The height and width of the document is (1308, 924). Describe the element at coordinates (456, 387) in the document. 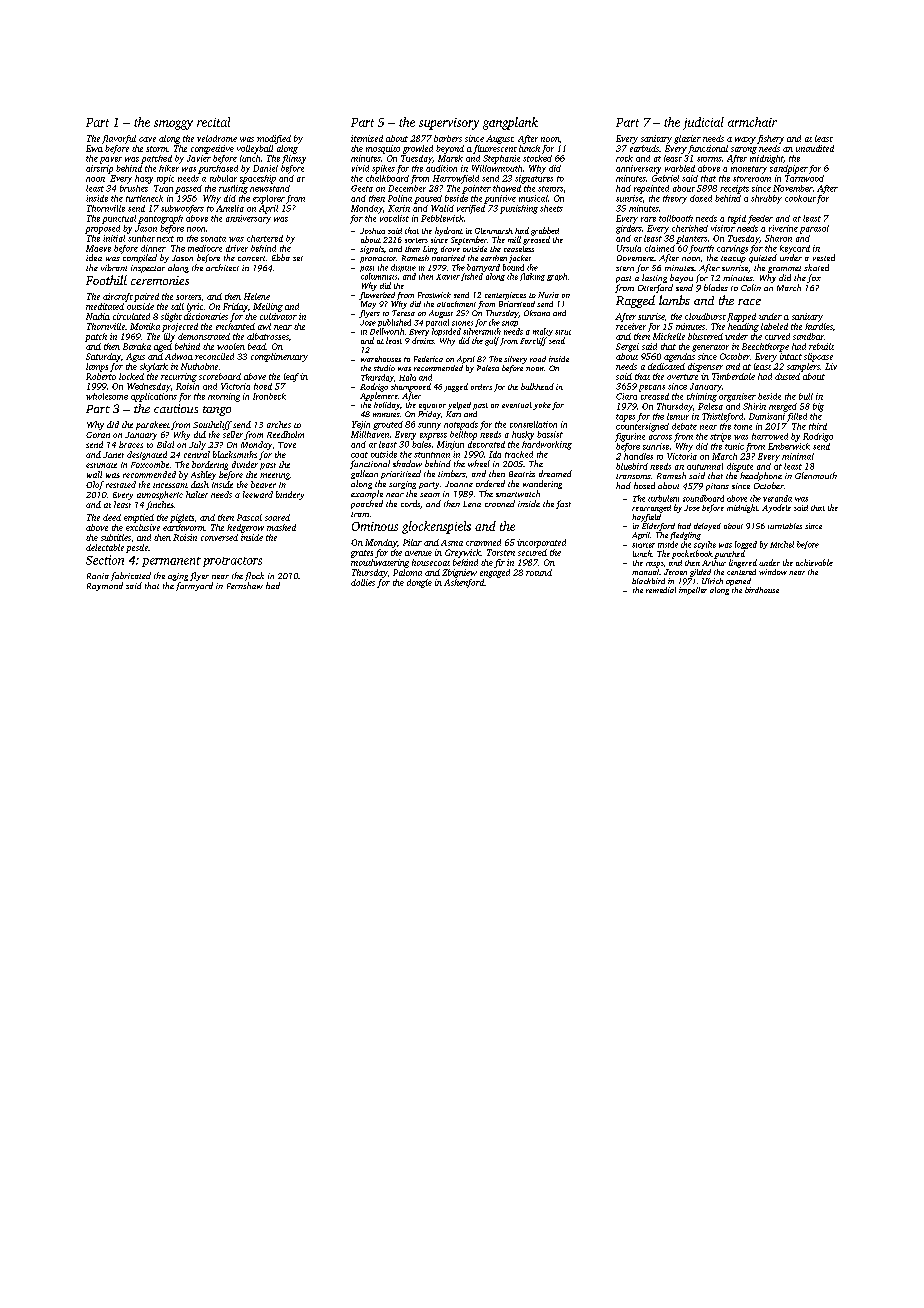

I see `jagged` at that location.
